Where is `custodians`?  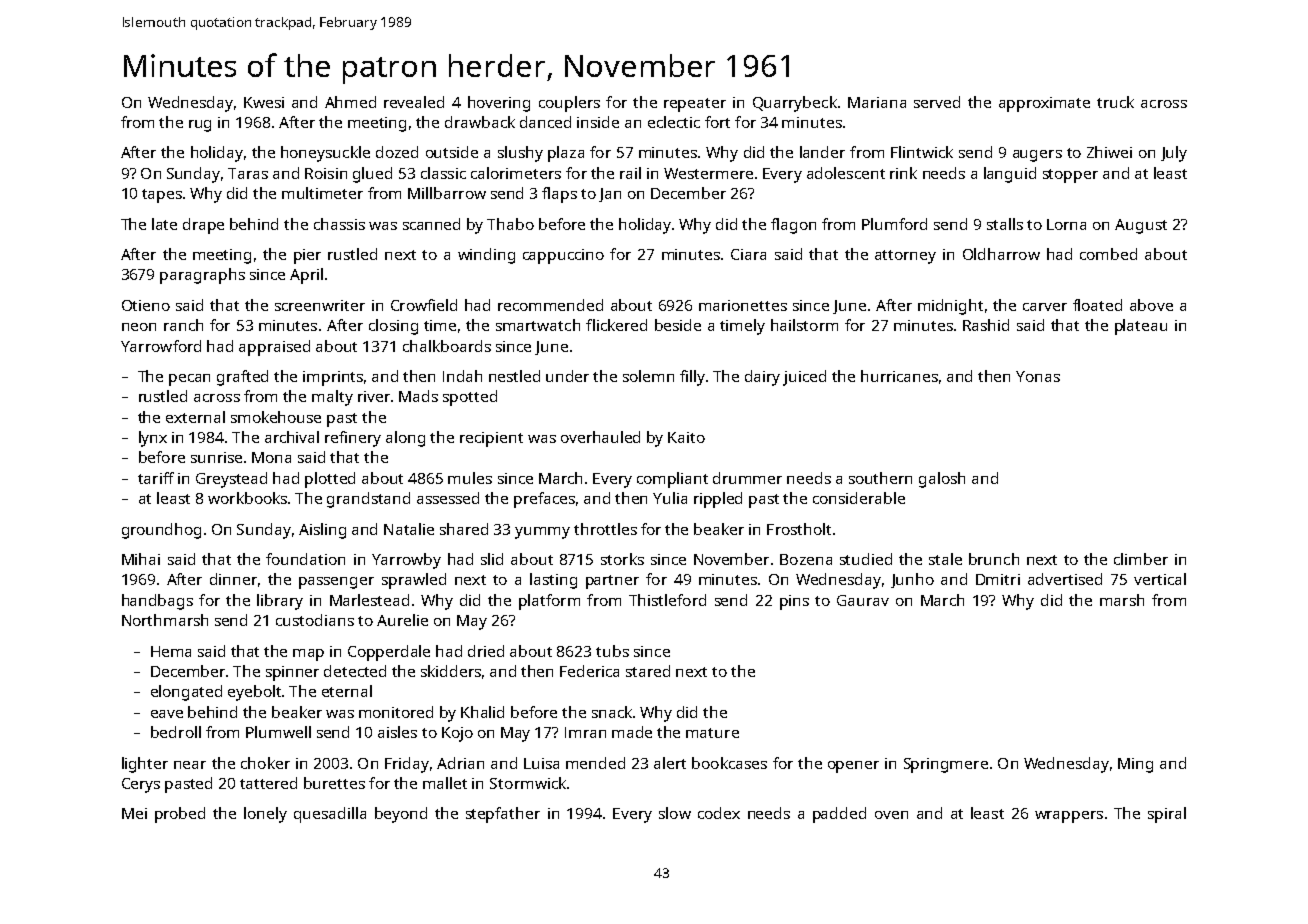
custodians is located at coordinates (315, 620).
